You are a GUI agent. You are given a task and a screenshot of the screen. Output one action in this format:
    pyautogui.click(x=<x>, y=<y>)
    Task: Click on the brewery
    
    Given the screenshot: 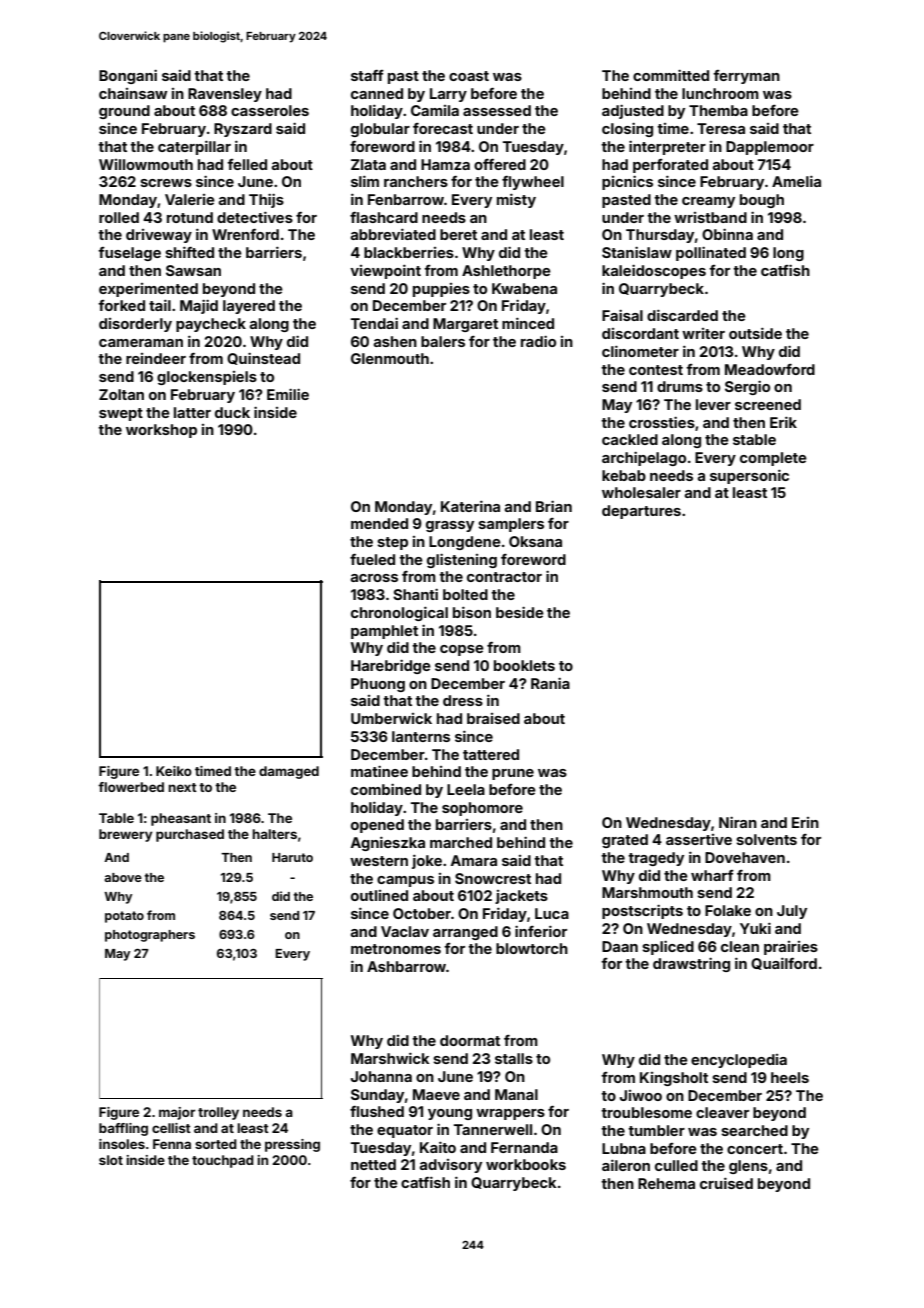 What is the action you would take?
    pyautogui.click(x=126, y=835)
